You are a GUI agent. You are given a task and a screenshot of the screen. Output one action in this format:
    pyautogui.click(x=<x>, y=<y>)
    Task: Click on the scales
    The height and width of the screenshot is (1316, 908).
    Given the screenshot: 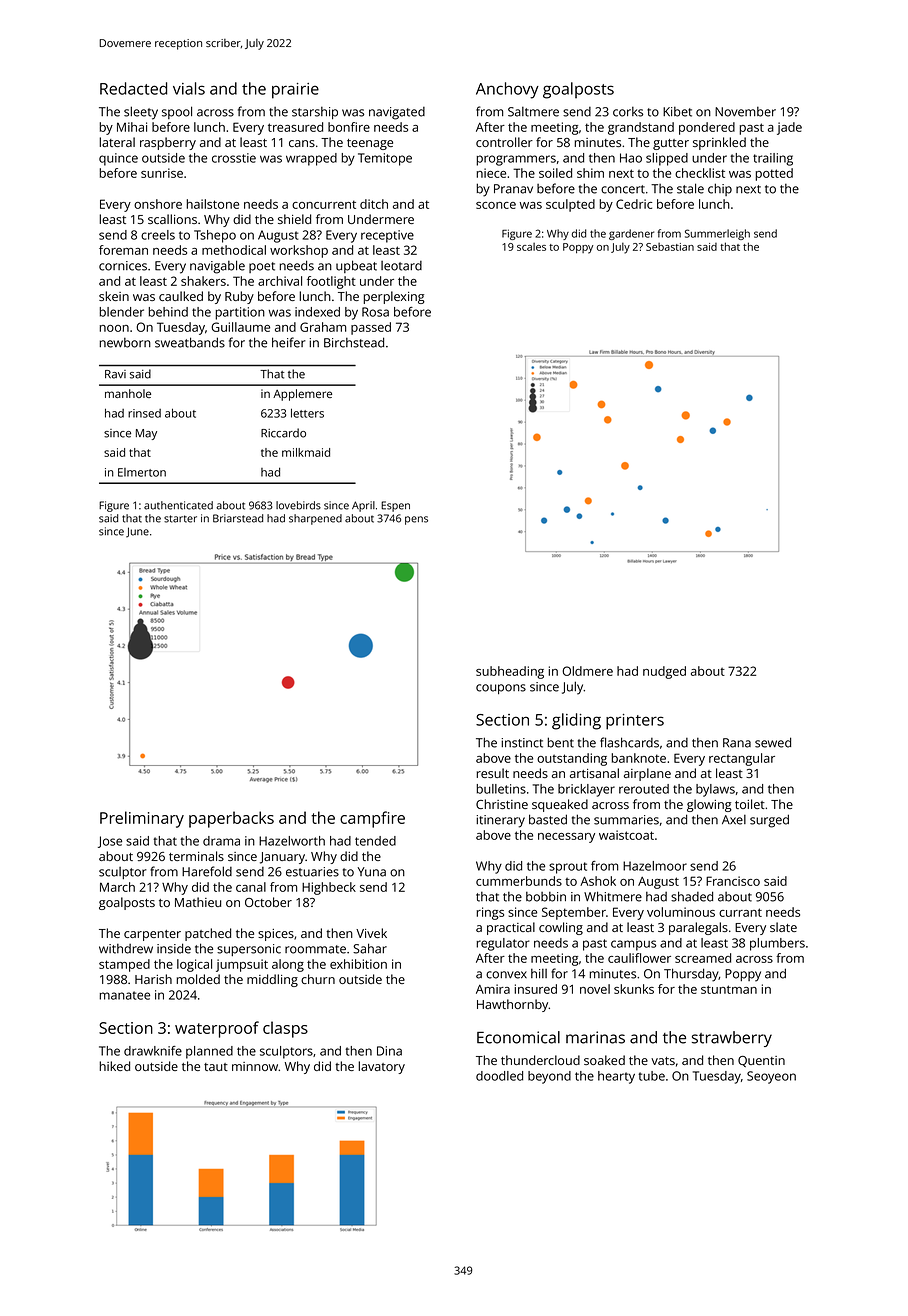 What is the action you would take?
    pyautogui.click(x=531, y=247)
